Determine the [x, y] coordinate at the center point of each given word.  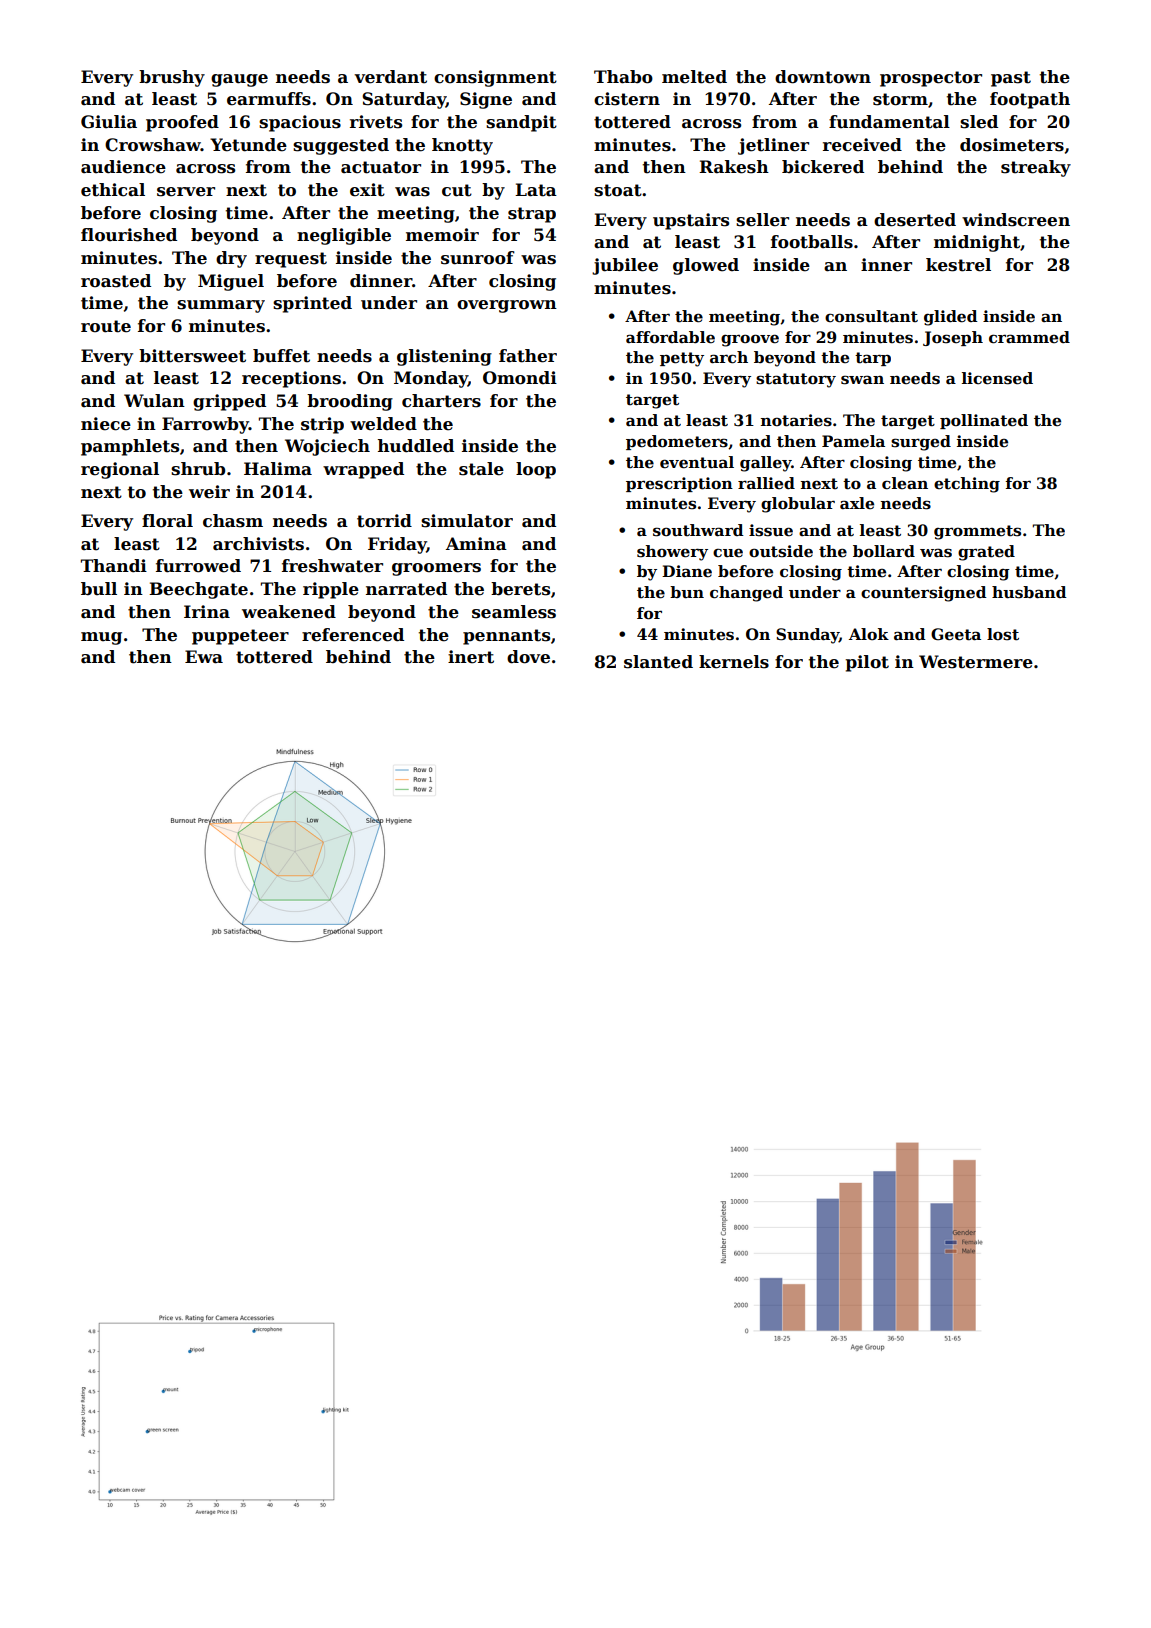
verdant [390, 77]
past [1011, 79]
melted [694, 77]
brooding [350, 402]
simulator [467, 521]
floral [167, 521]
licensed [997, 378]
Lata [536, 190]
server [186, 192]
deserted [915, 220]
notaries [796, 420]
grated [986, 553]
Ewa [204, 657]
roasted [116, 281]
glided [951, 318]
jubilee [625, 266]
